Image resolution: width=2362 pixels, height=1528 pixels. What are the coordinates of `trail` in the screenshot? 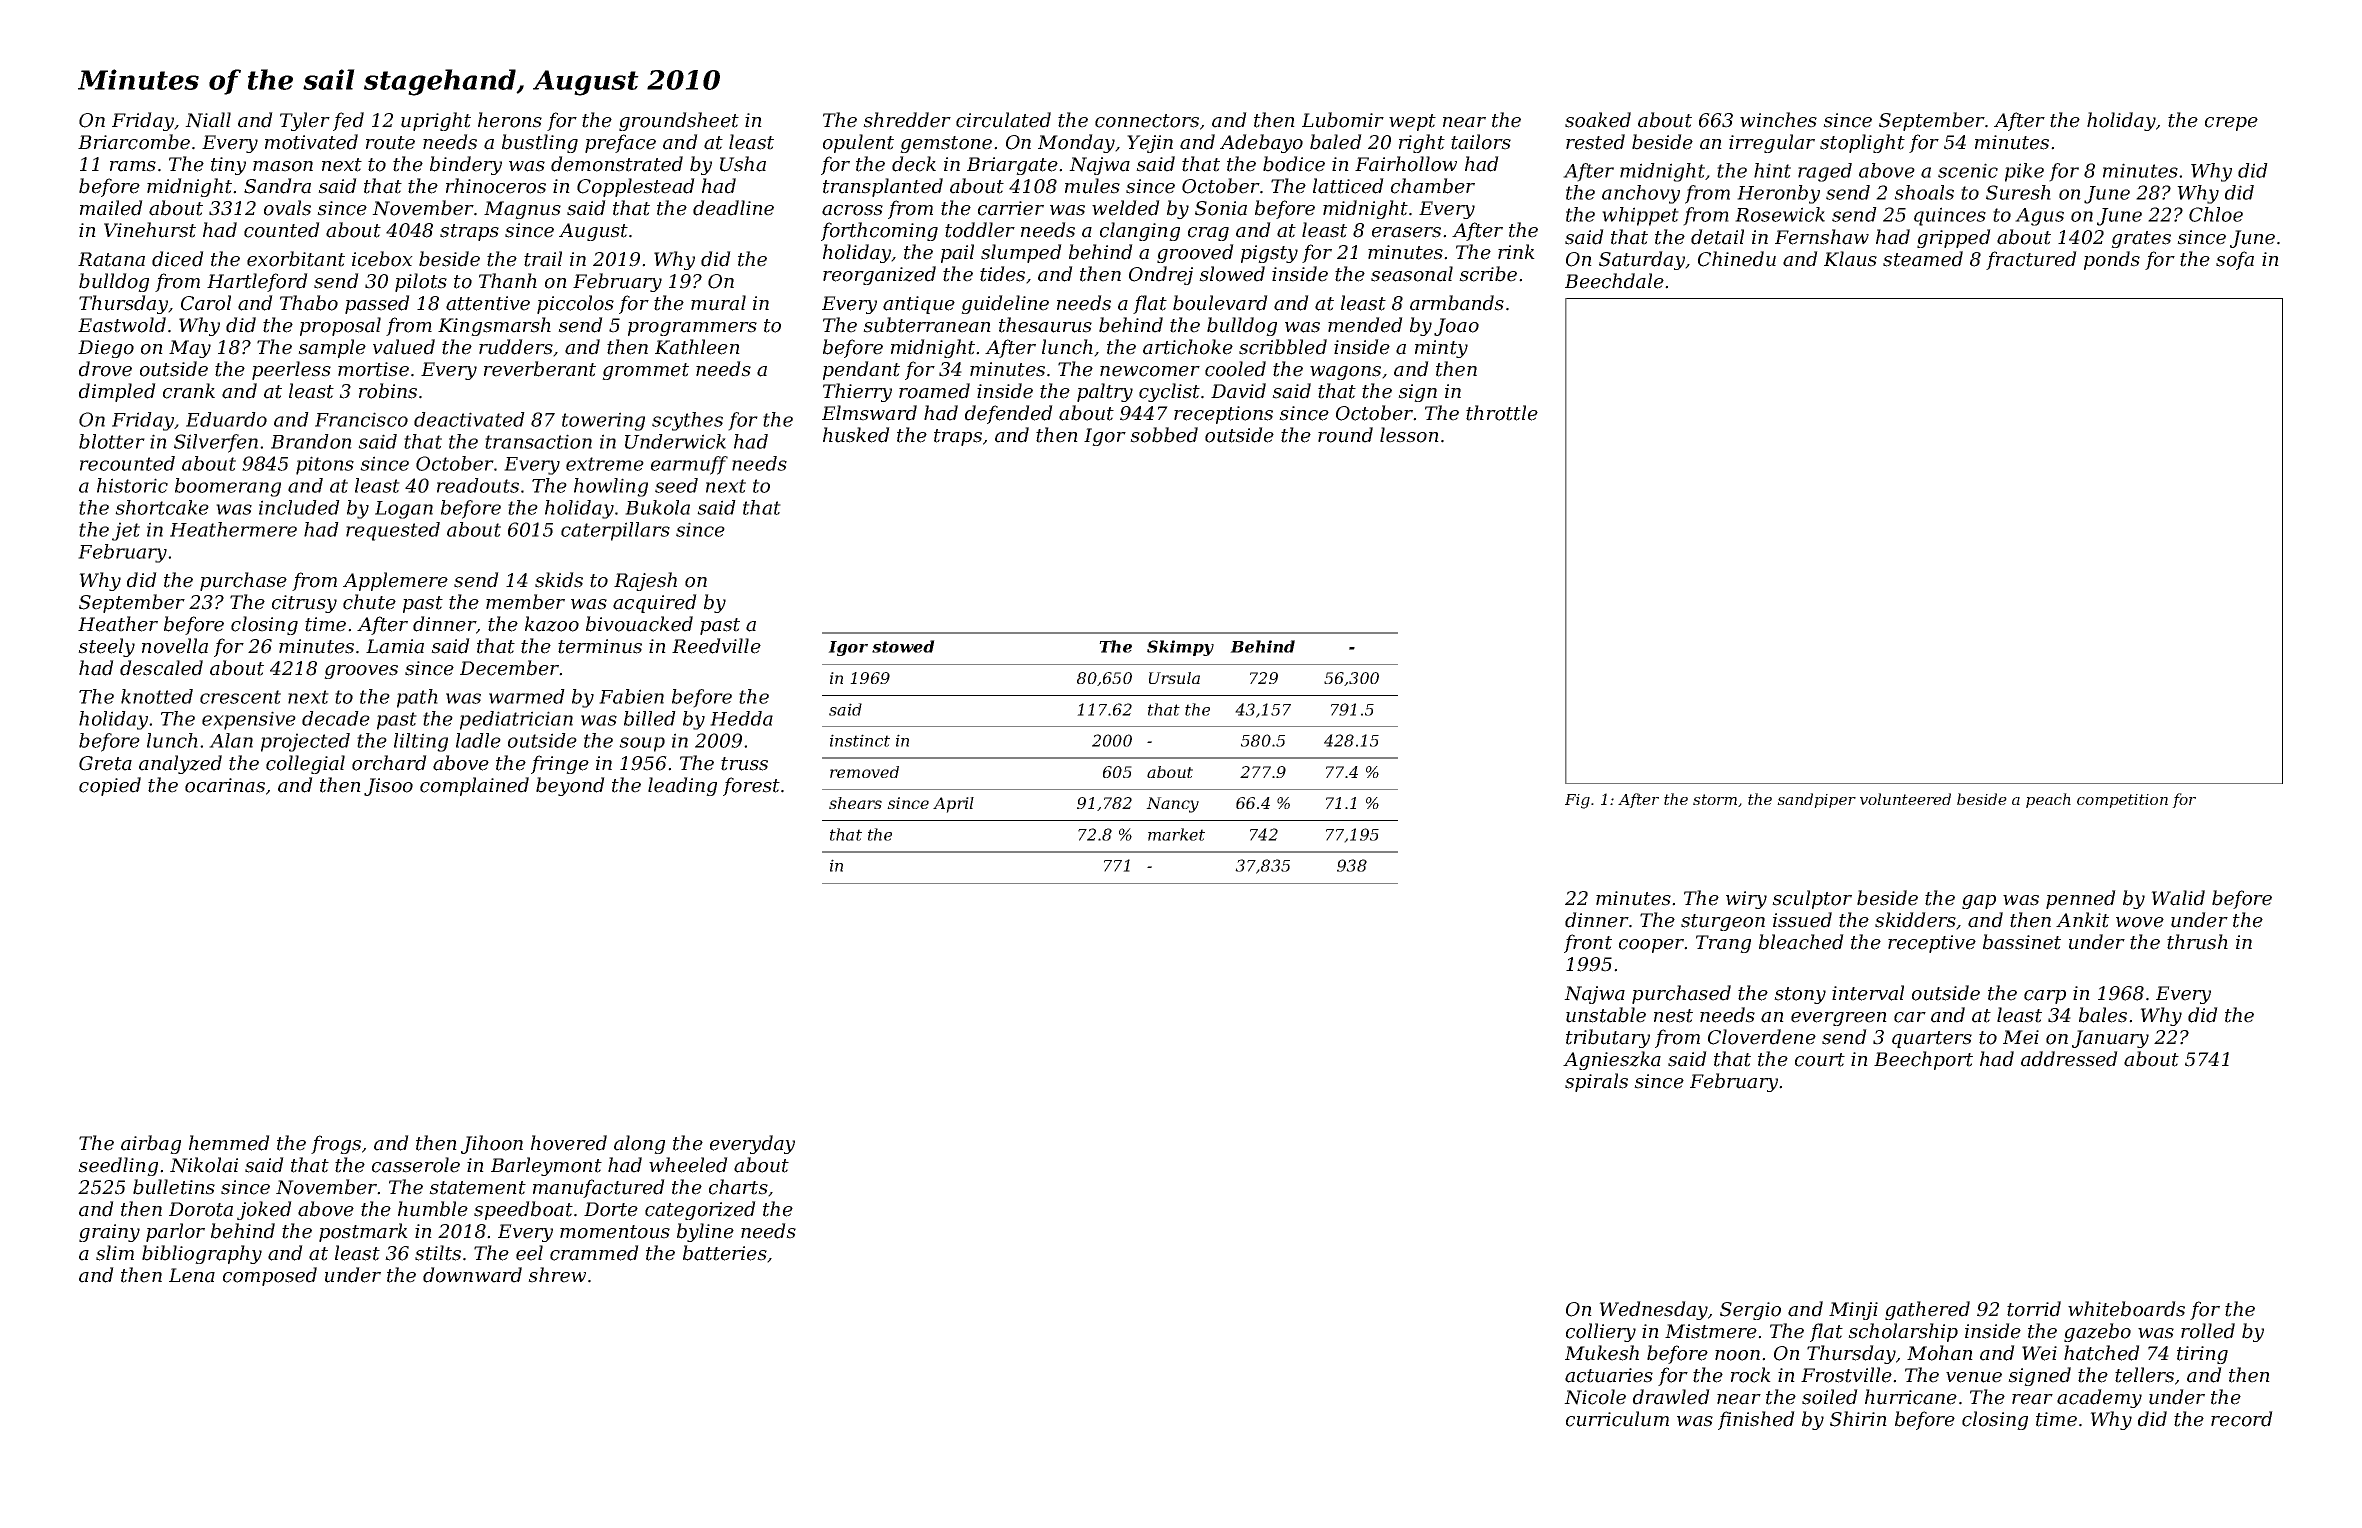 It's located at (543, 259).
